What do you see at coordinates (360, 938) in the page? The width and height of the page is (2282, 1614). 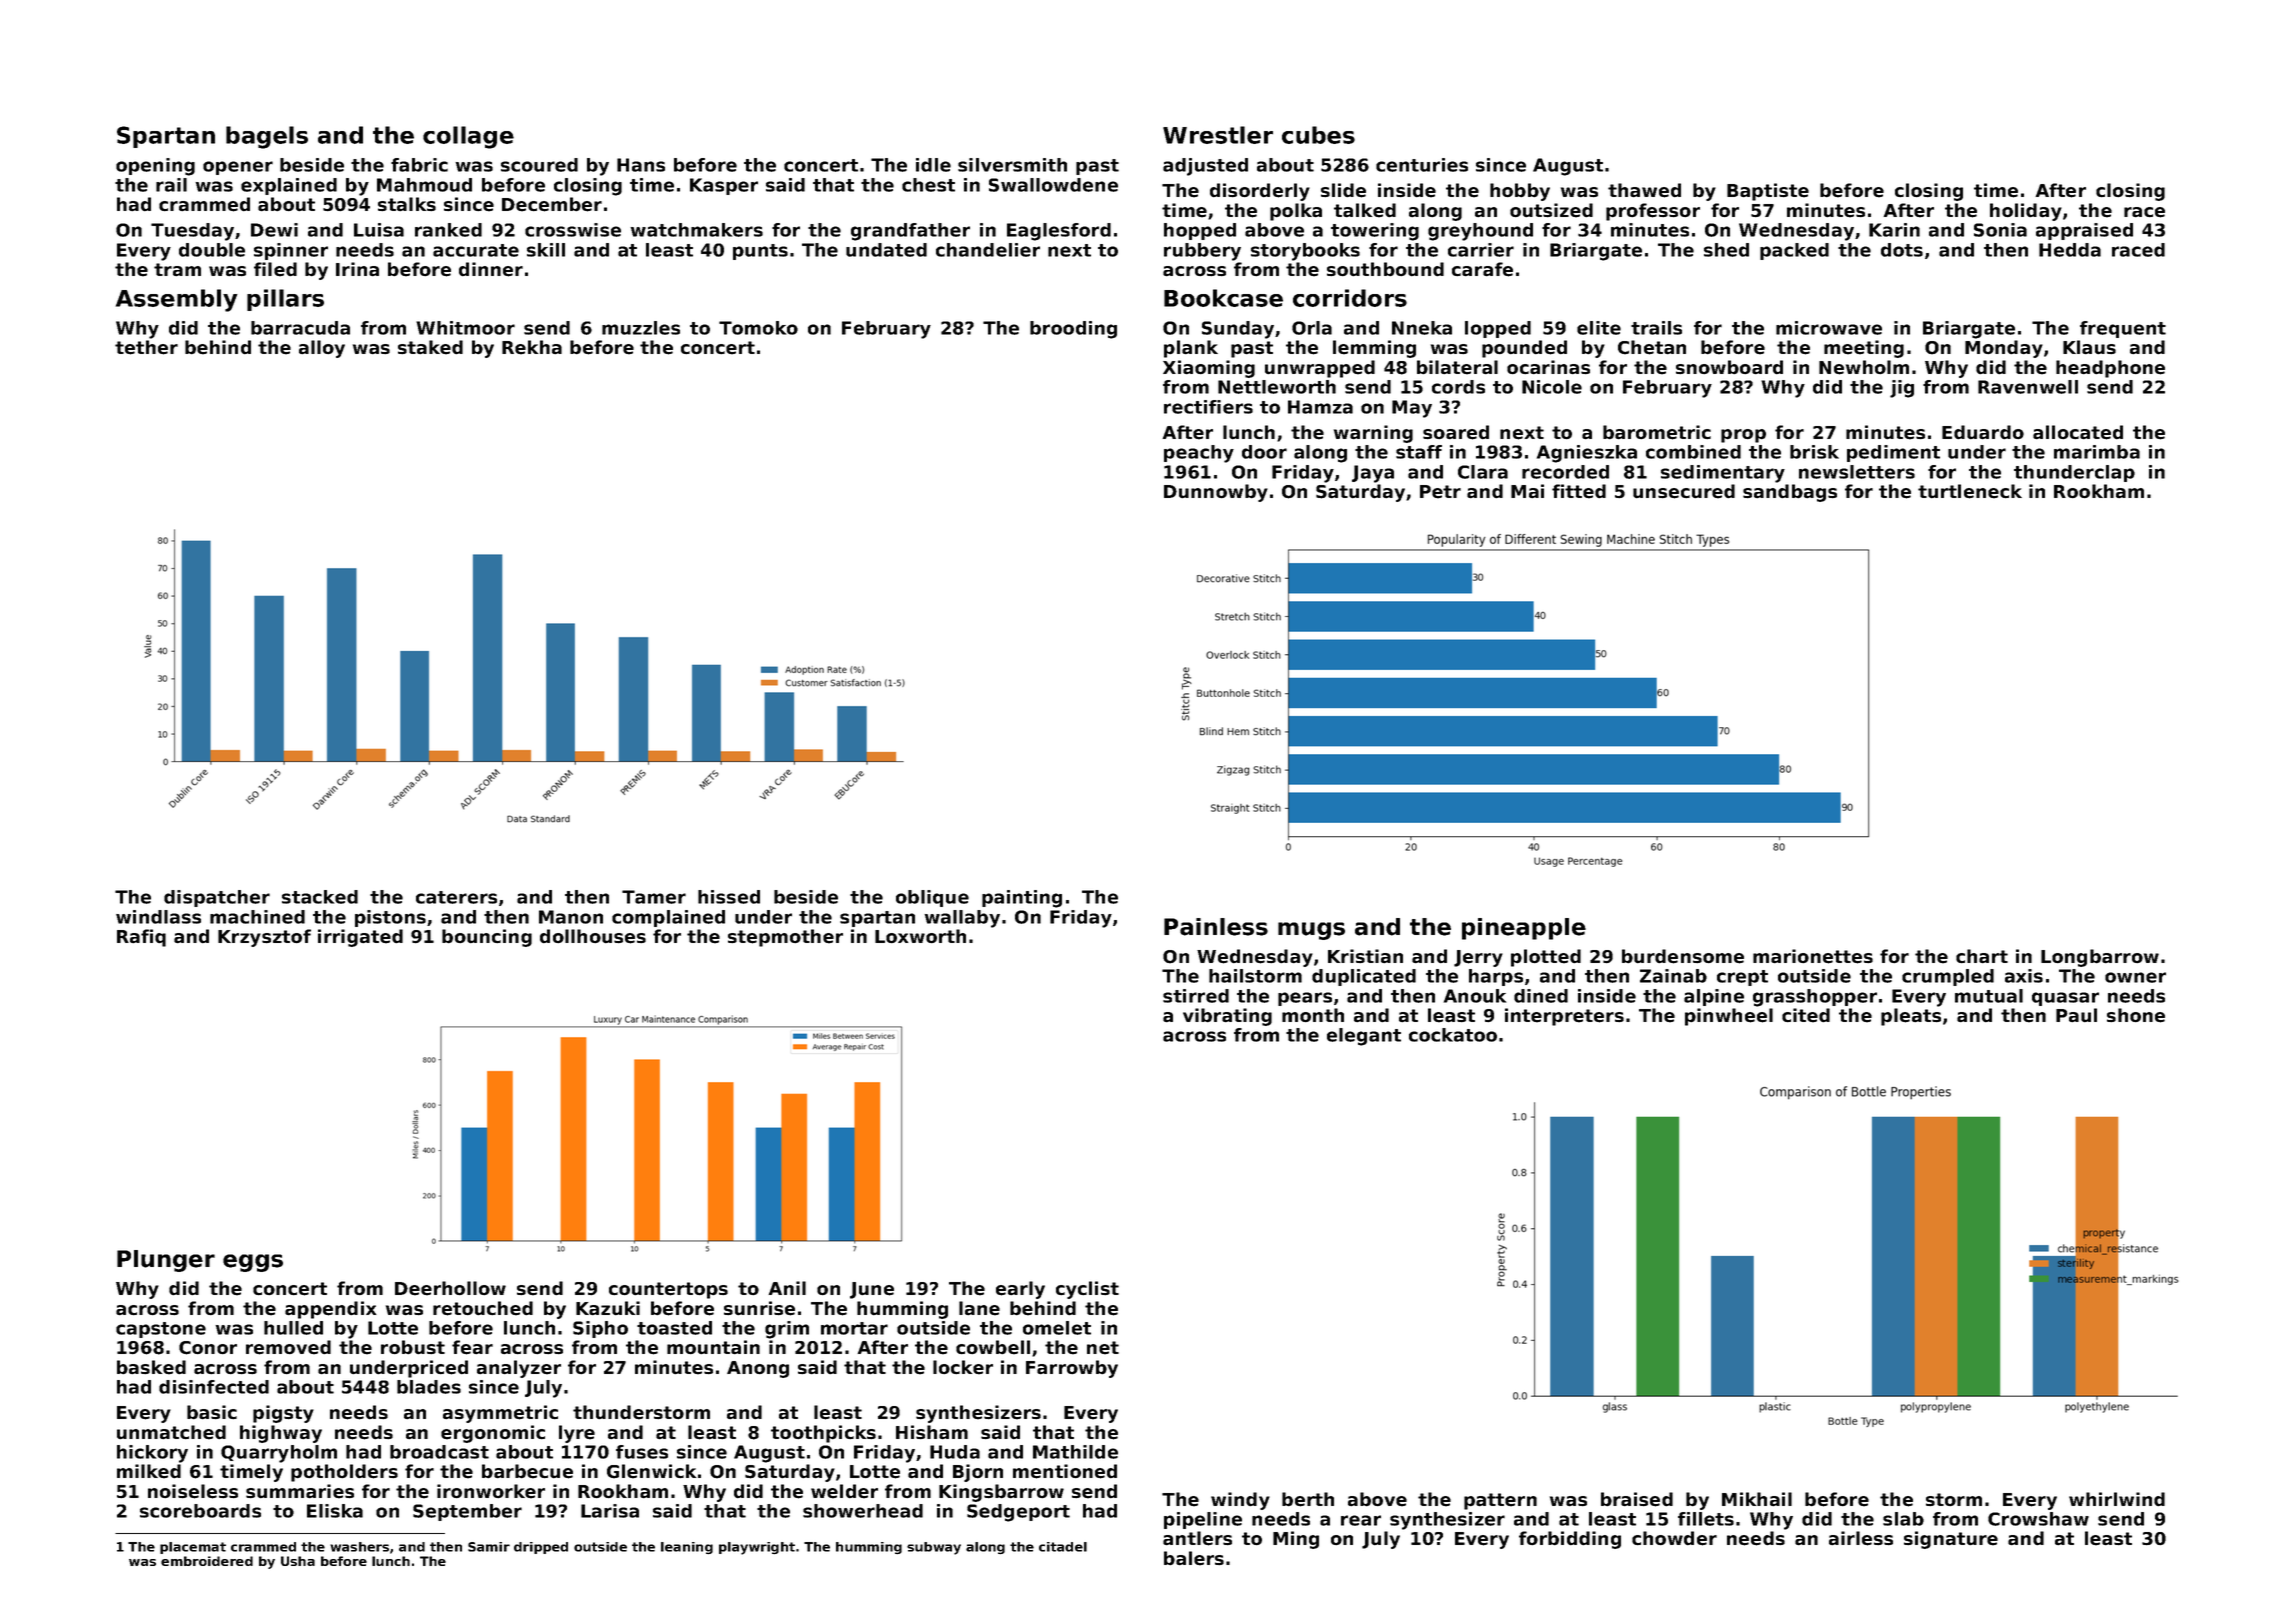 I see `irrigated` at bounding box center [360, 938].
